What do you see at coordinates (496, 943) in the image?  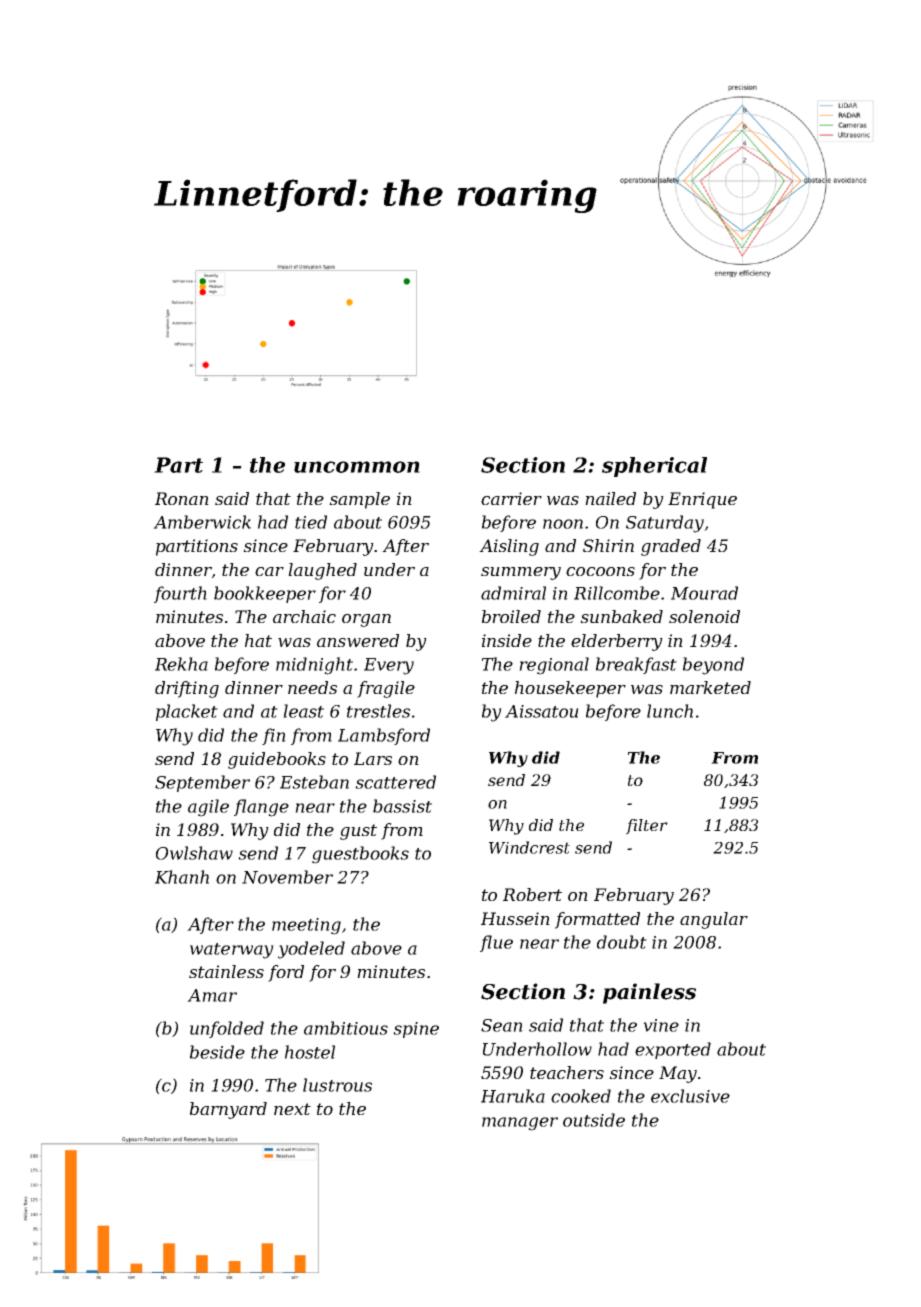 I see `flue` at bounding box center [496, 943].
